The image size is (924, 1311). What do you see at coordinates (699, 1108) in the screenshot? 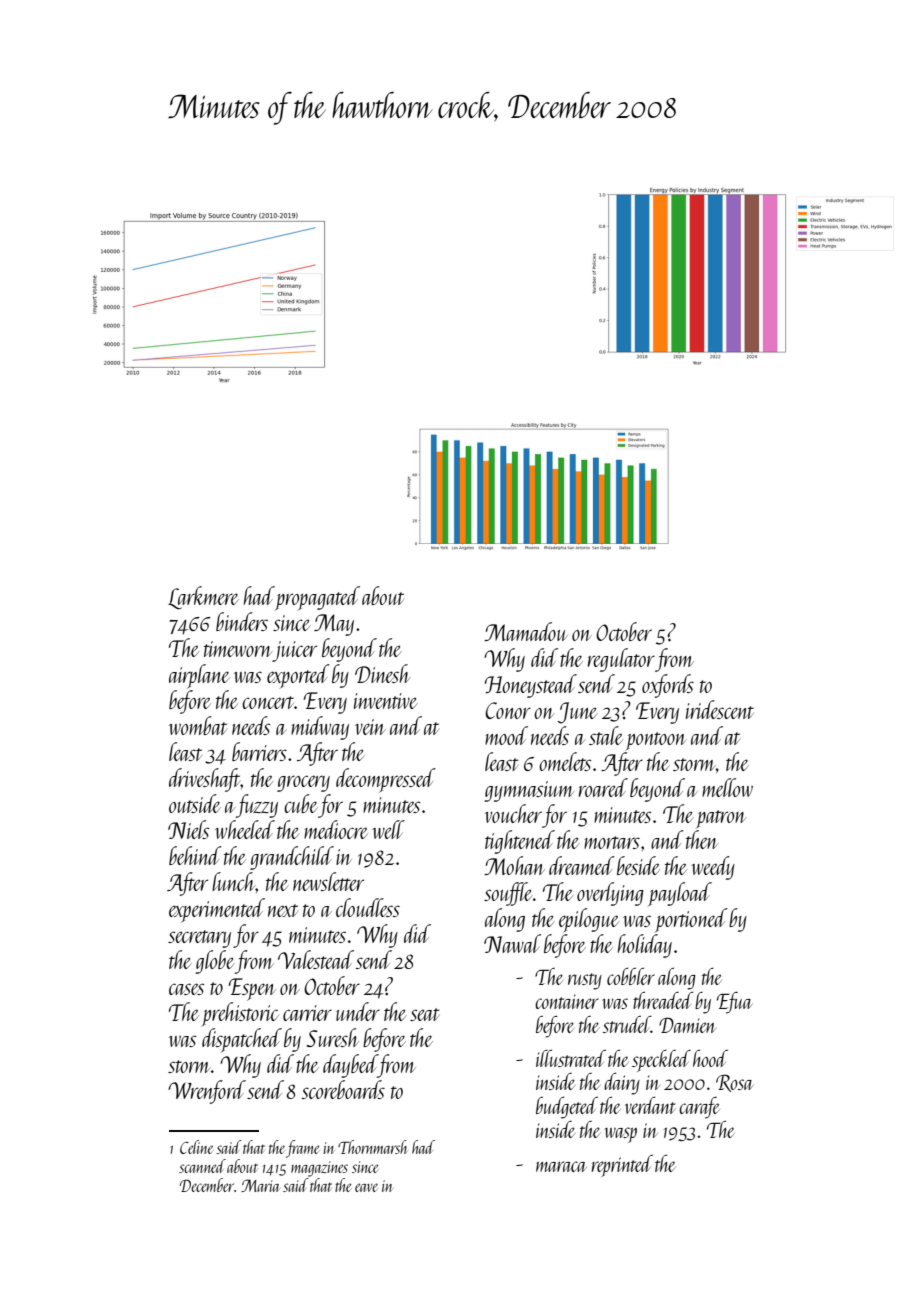
I see `carafe` at bounding box center [699, 1108].
